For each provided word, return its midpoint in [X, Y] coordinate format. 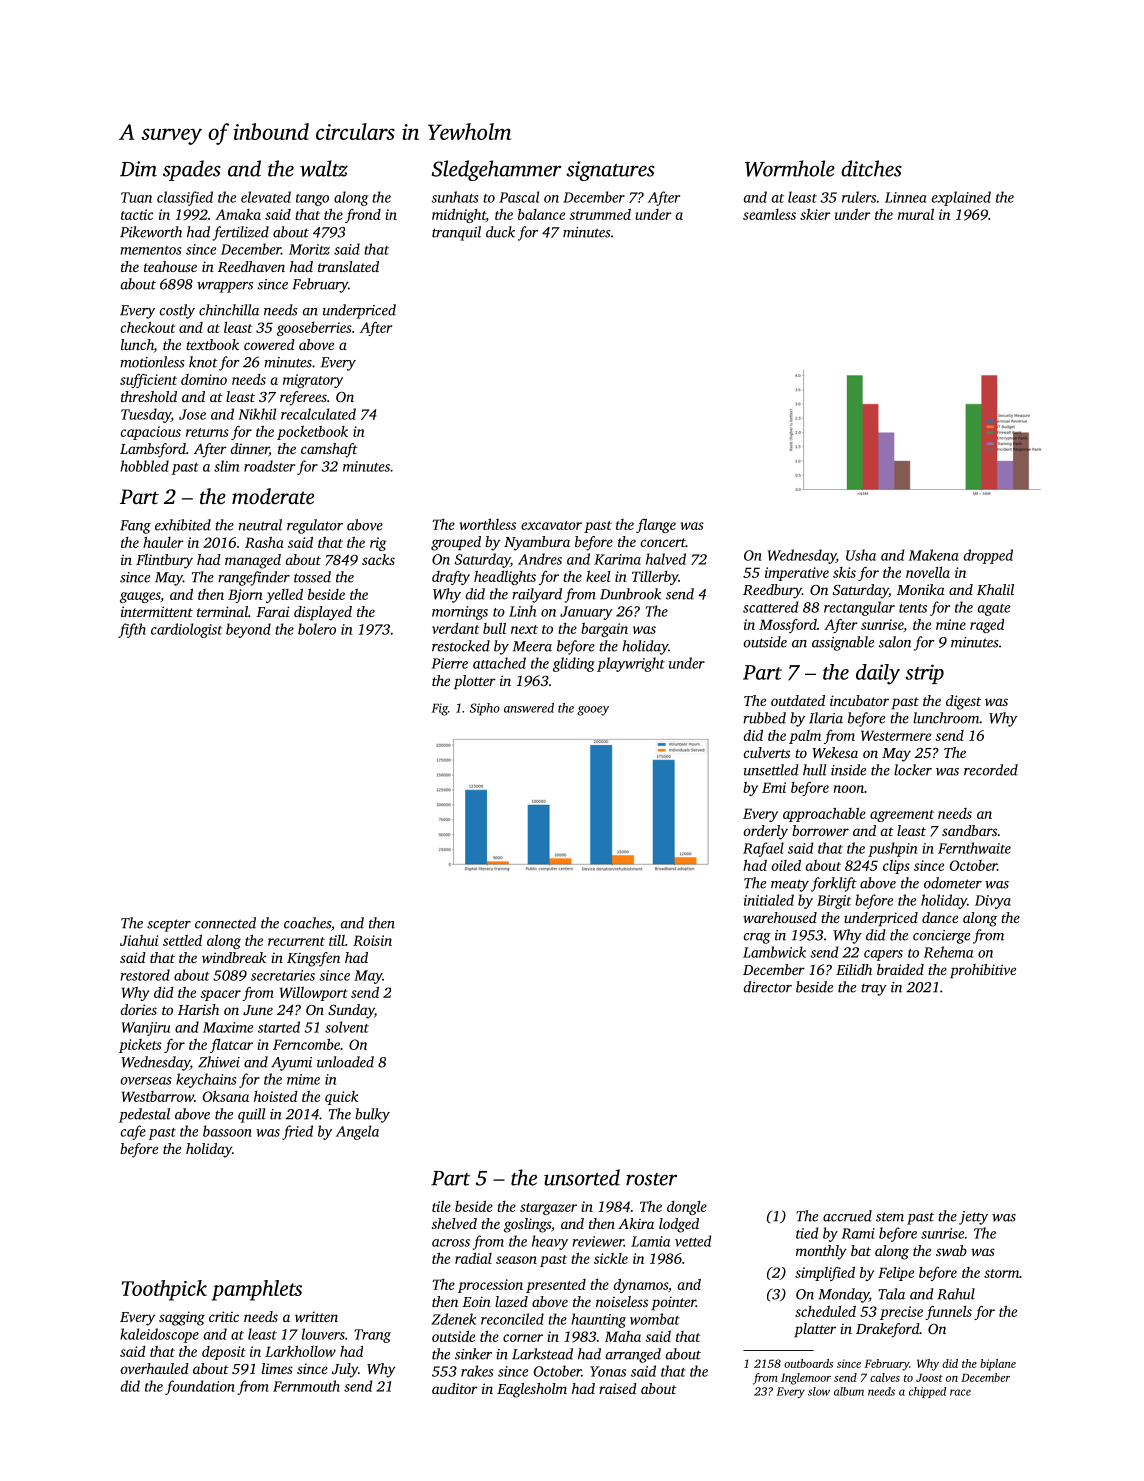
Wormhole [790, 168]
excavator [551, 525]
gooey [593, 711]
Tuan [136, 197]
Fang [135, 527]
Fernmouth [306, 1386]
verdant [455, 628]
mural [916, 214]
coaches [307, 923]
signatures [610, 171]
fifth [132, 630]
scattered [770, 607]
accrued [847, 1216]
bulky [372, 1115]
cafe [133, 1132]
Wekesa [835, 752]
